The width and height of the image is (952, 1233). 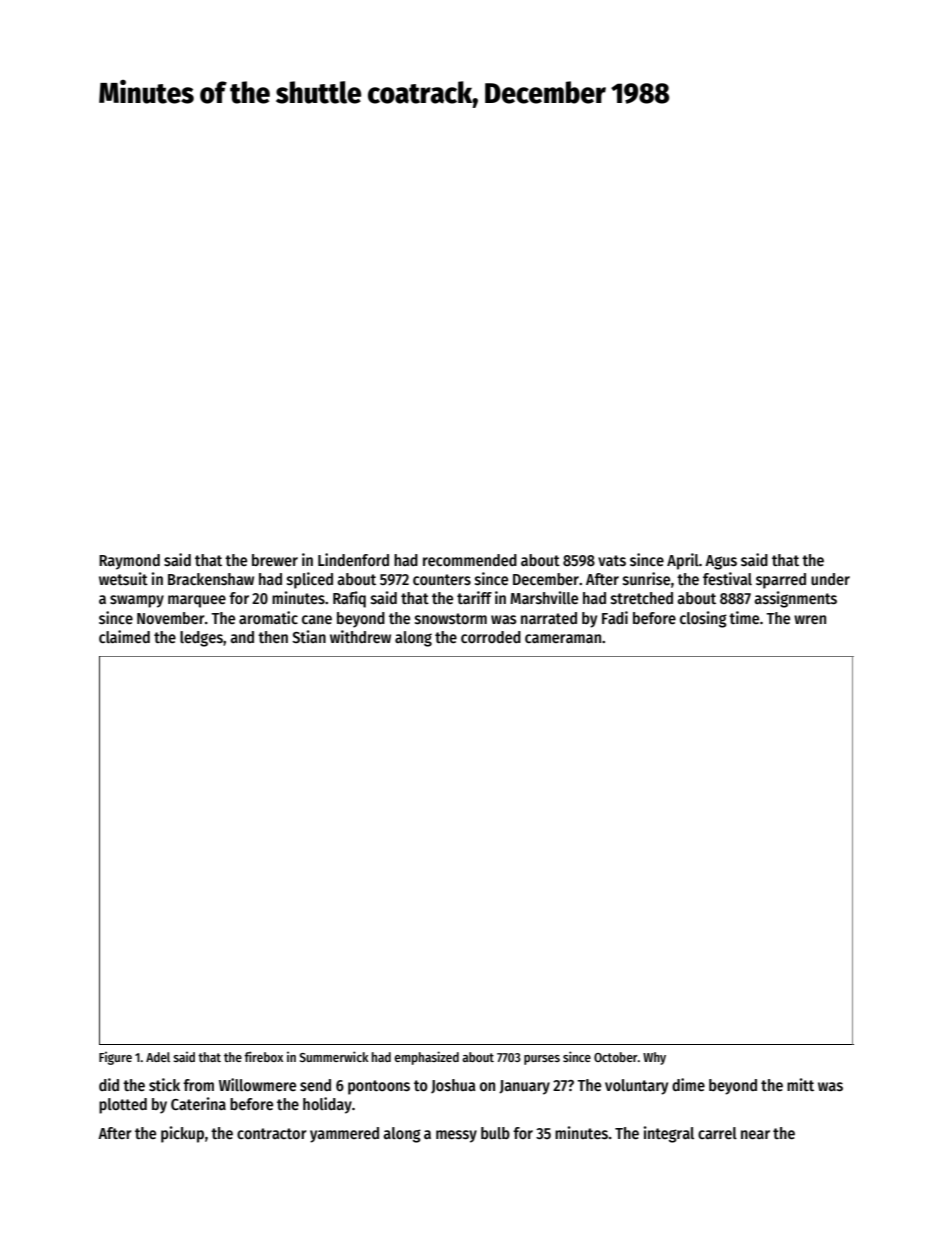 What do you see at coordinates (211, 579) in the image?
I see `Brackenshaw` at bounding box center [211, 579].
